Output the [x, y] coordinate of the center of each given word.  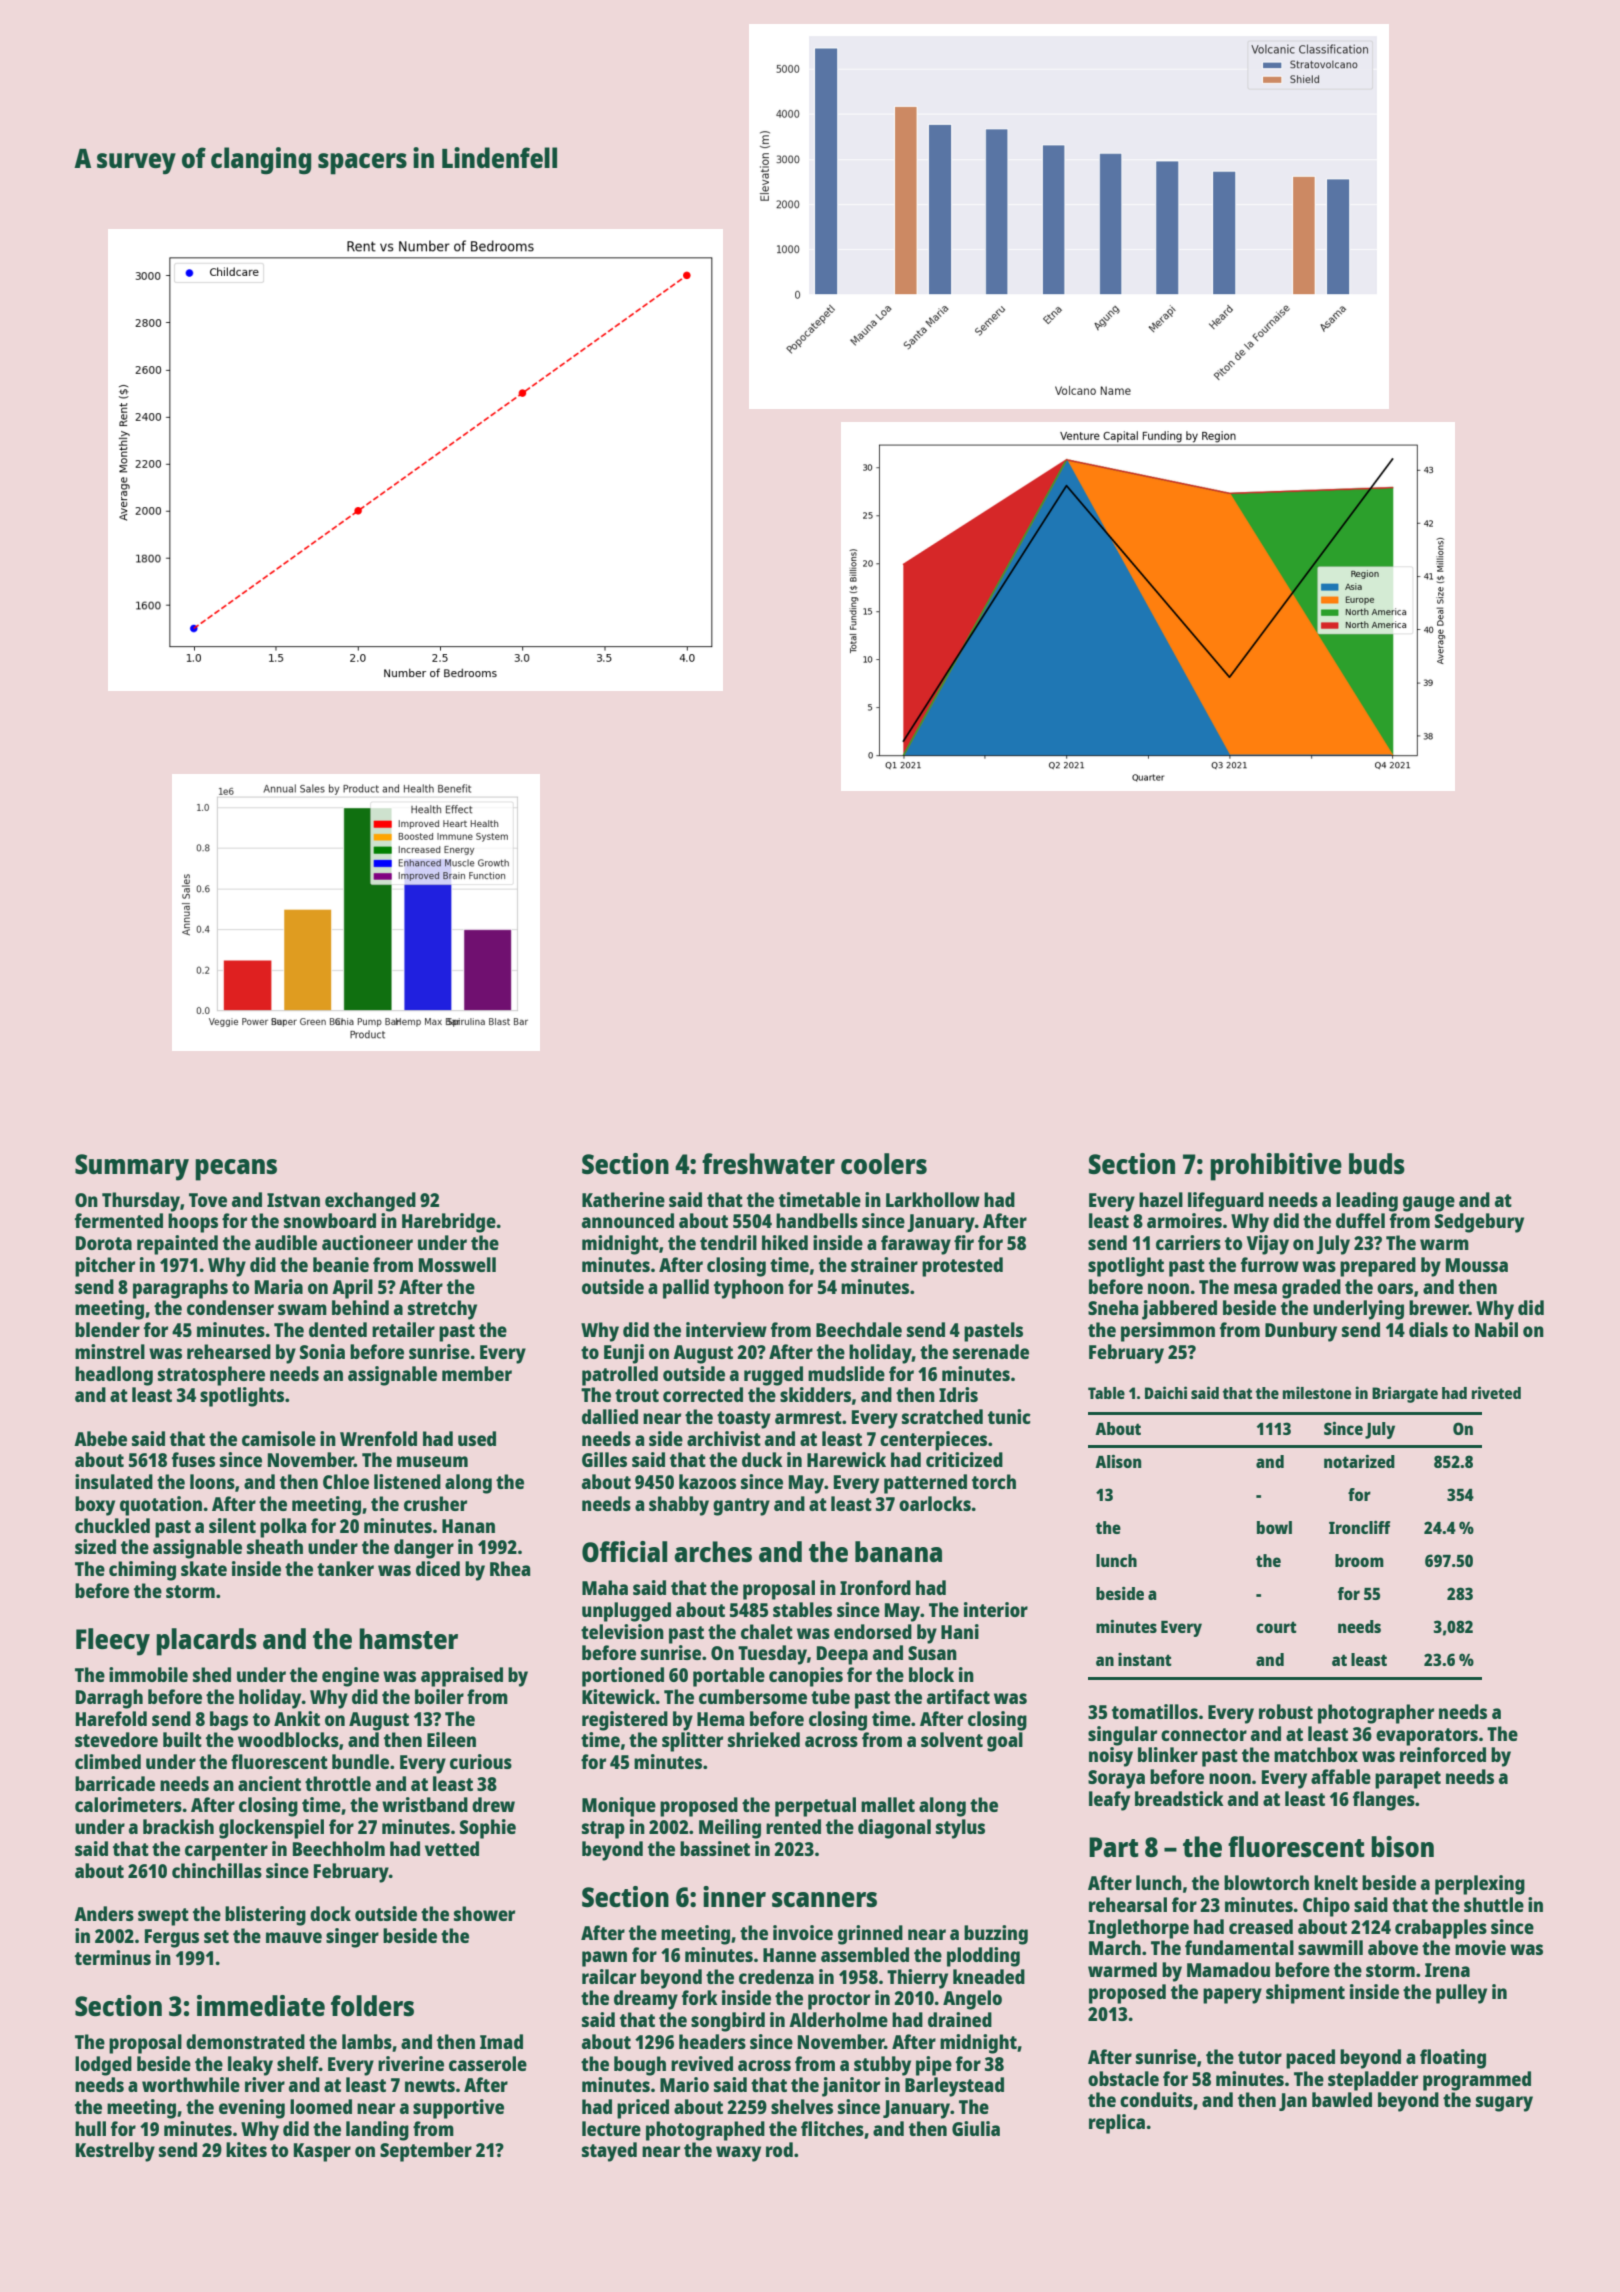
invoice [803, 1932]
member [477, 1373]
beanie [341, 1264]
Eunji [624, 1354]
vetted [452, 1848]
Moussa [1477, 1265]
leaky [250, 2066]
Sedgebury [1479, 1223]
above [1393, 1947]
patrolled [620, 1376]
